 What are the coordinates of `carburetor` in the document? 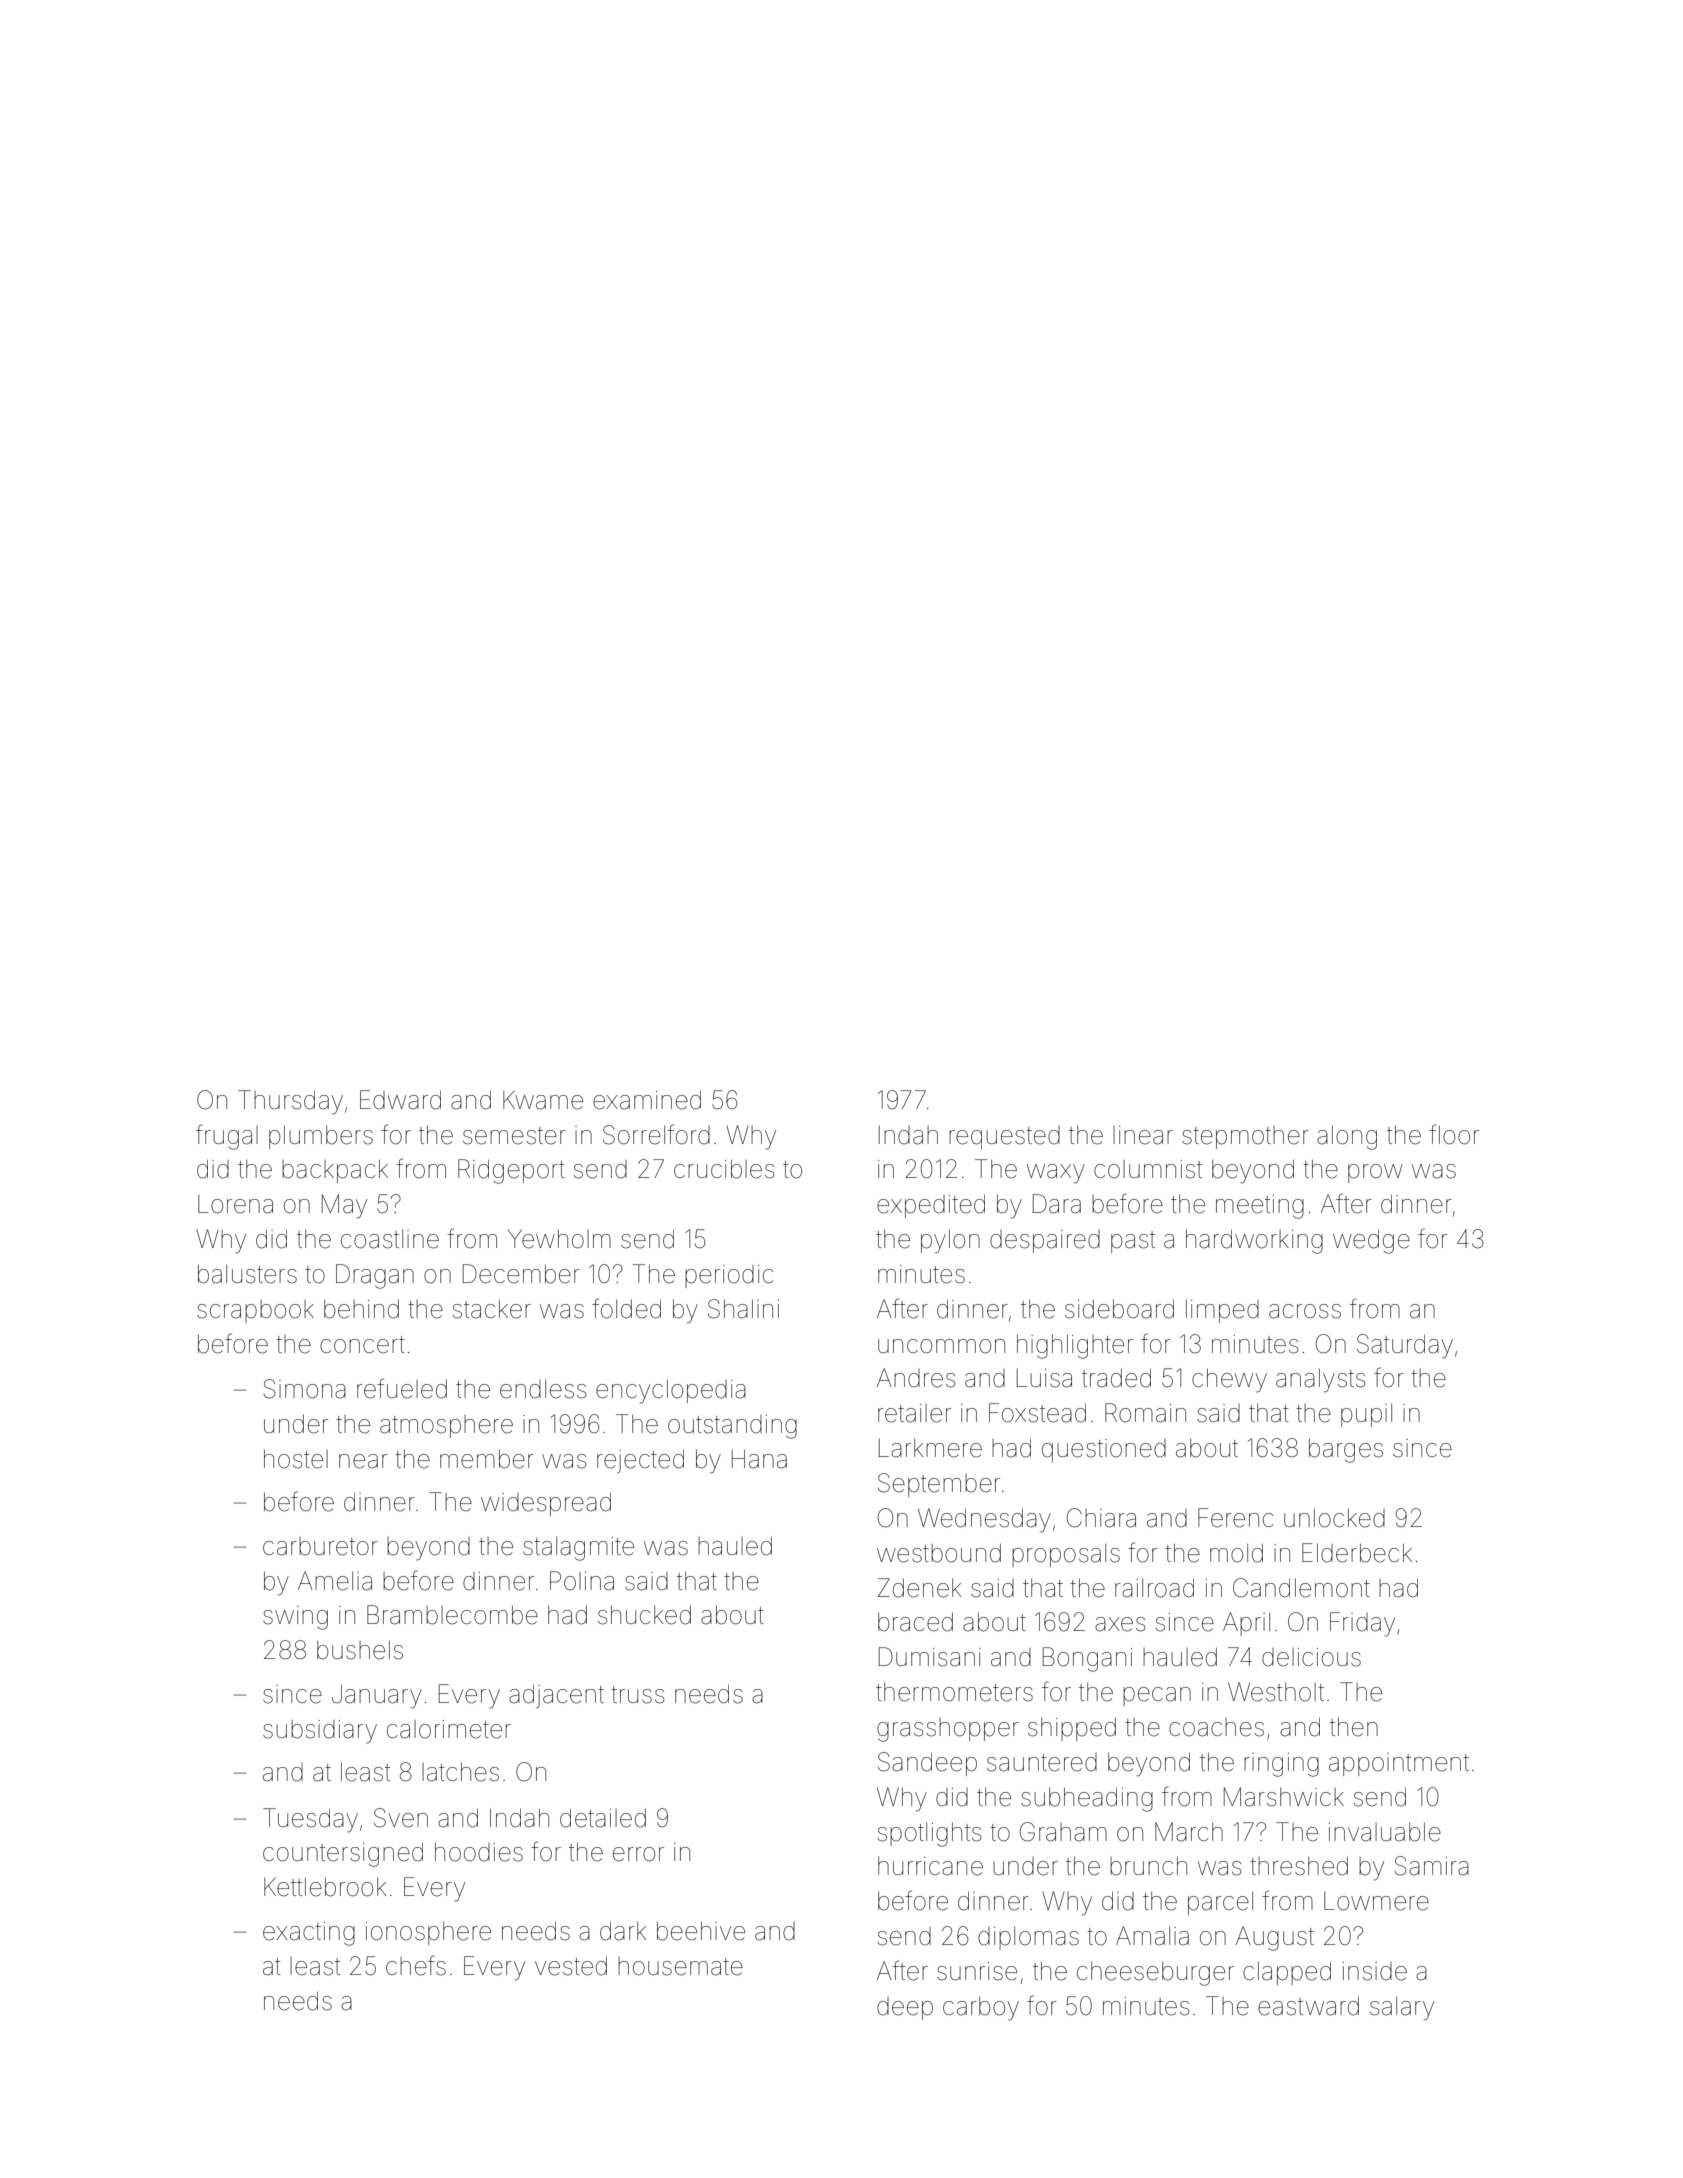 It's located at (320, 1546).
